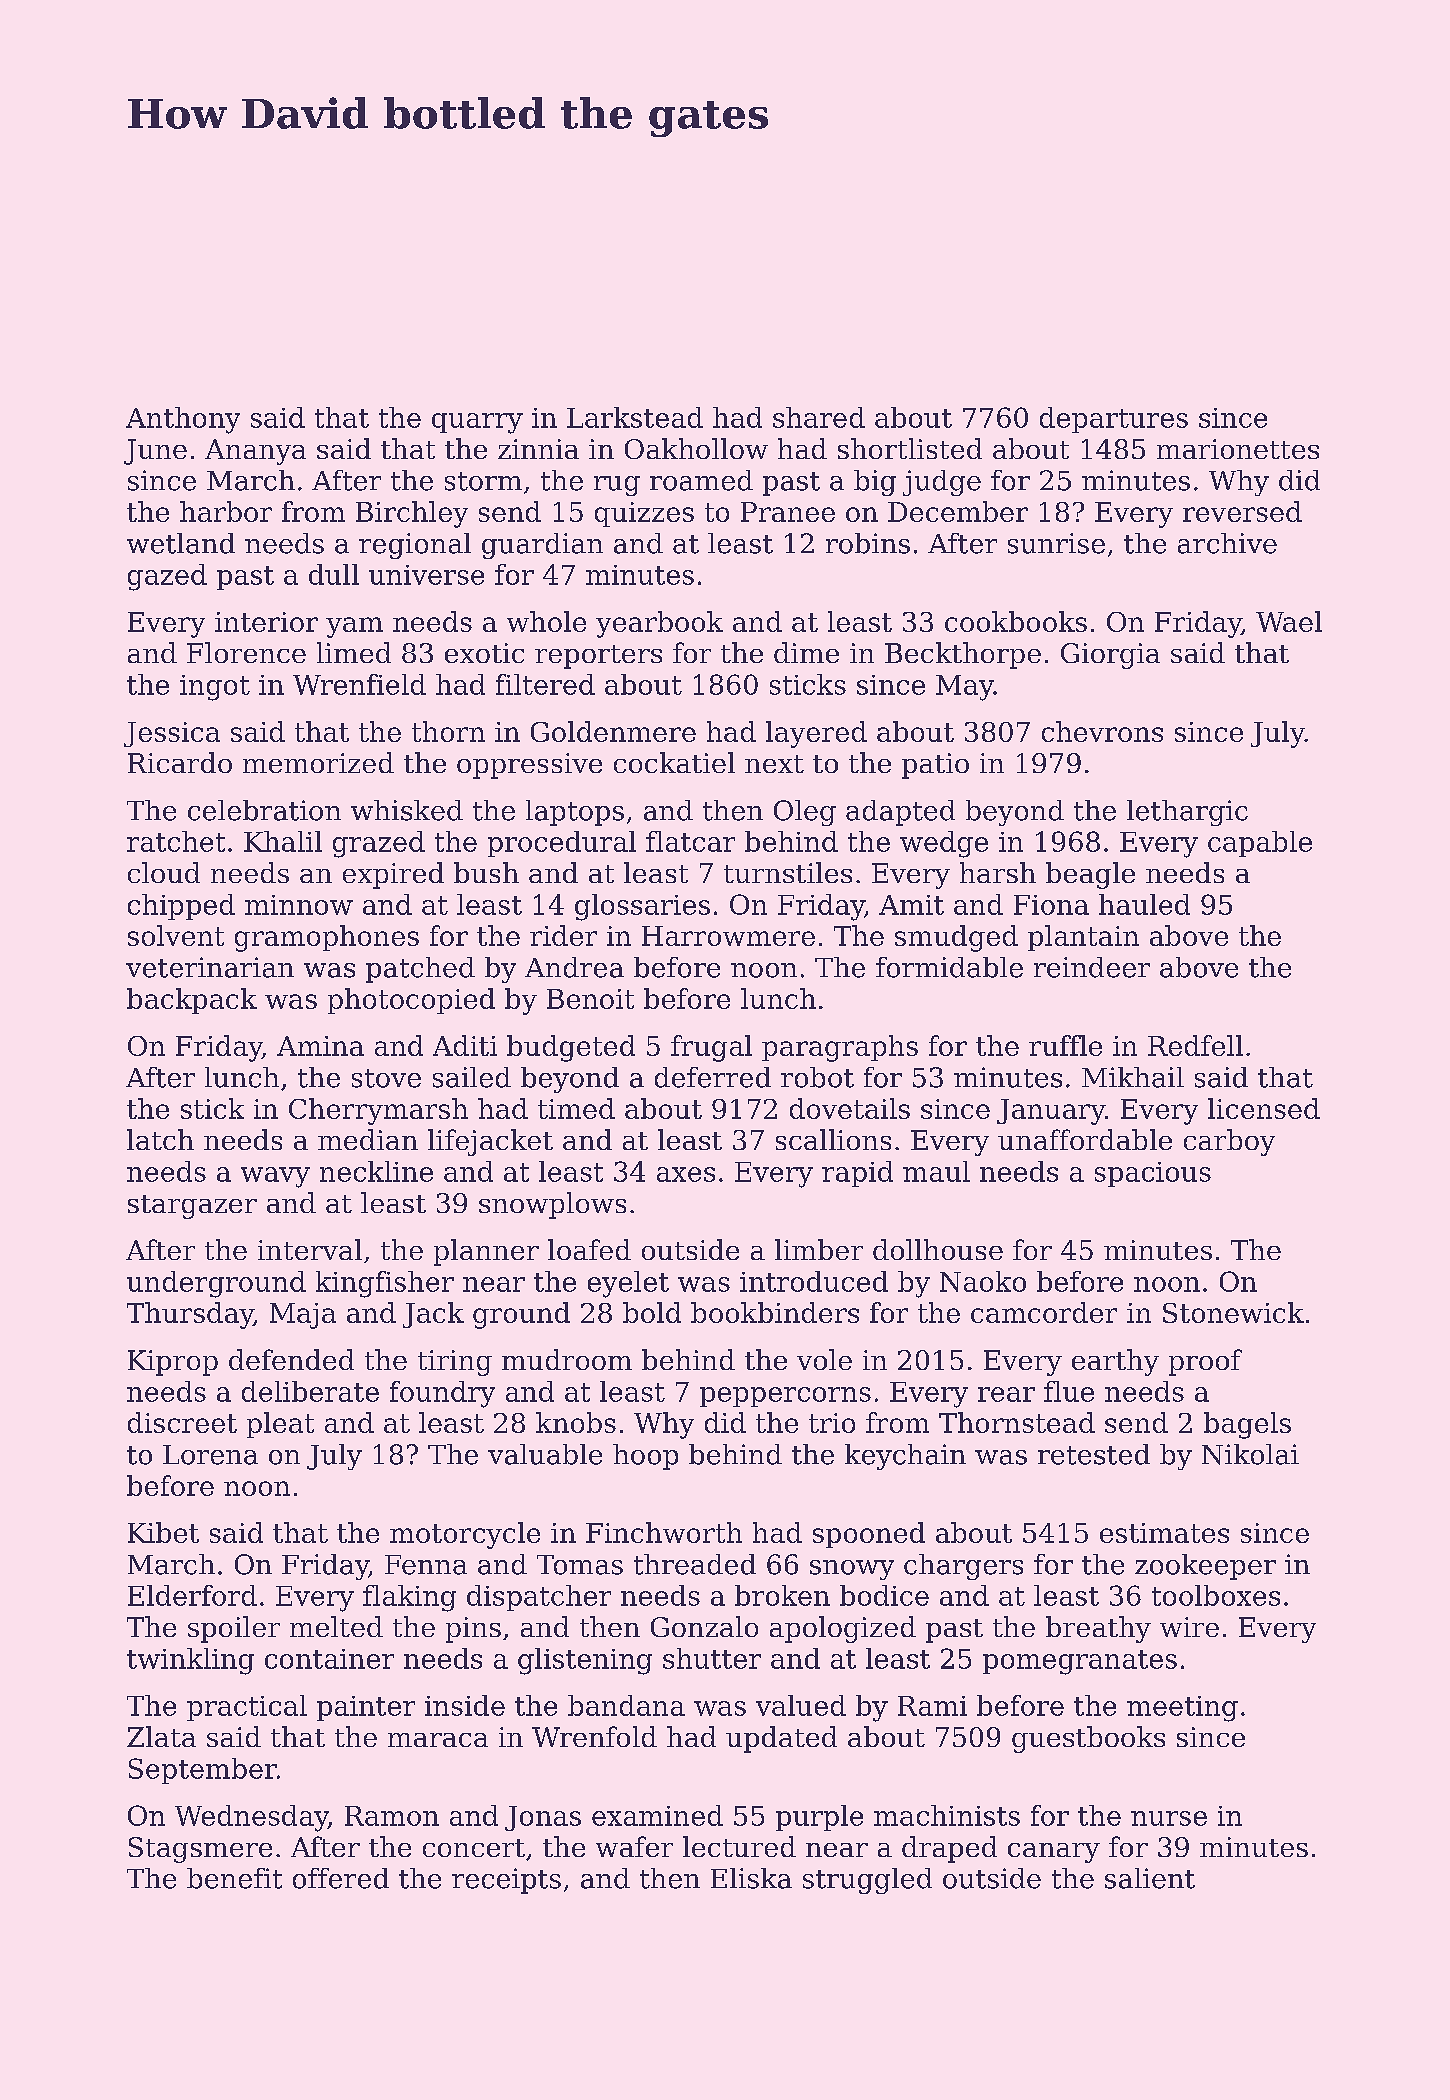 The image size is (1450, 2100). What do you see at coordinates (589, 1249) in the page?
I see `loafed` at bounding box center [589, 1249].
